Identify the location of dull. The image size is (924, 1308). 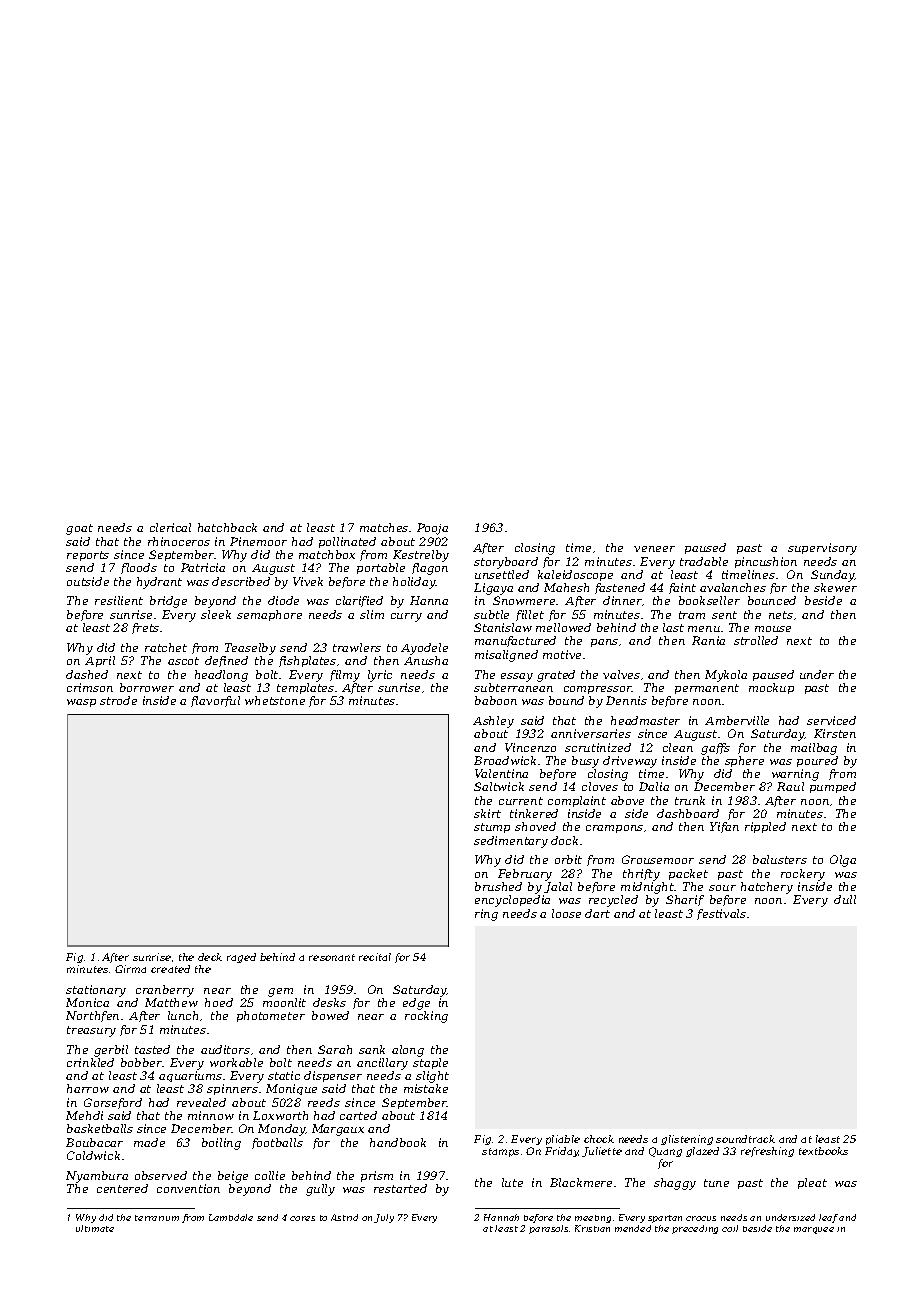
(845, 899).
